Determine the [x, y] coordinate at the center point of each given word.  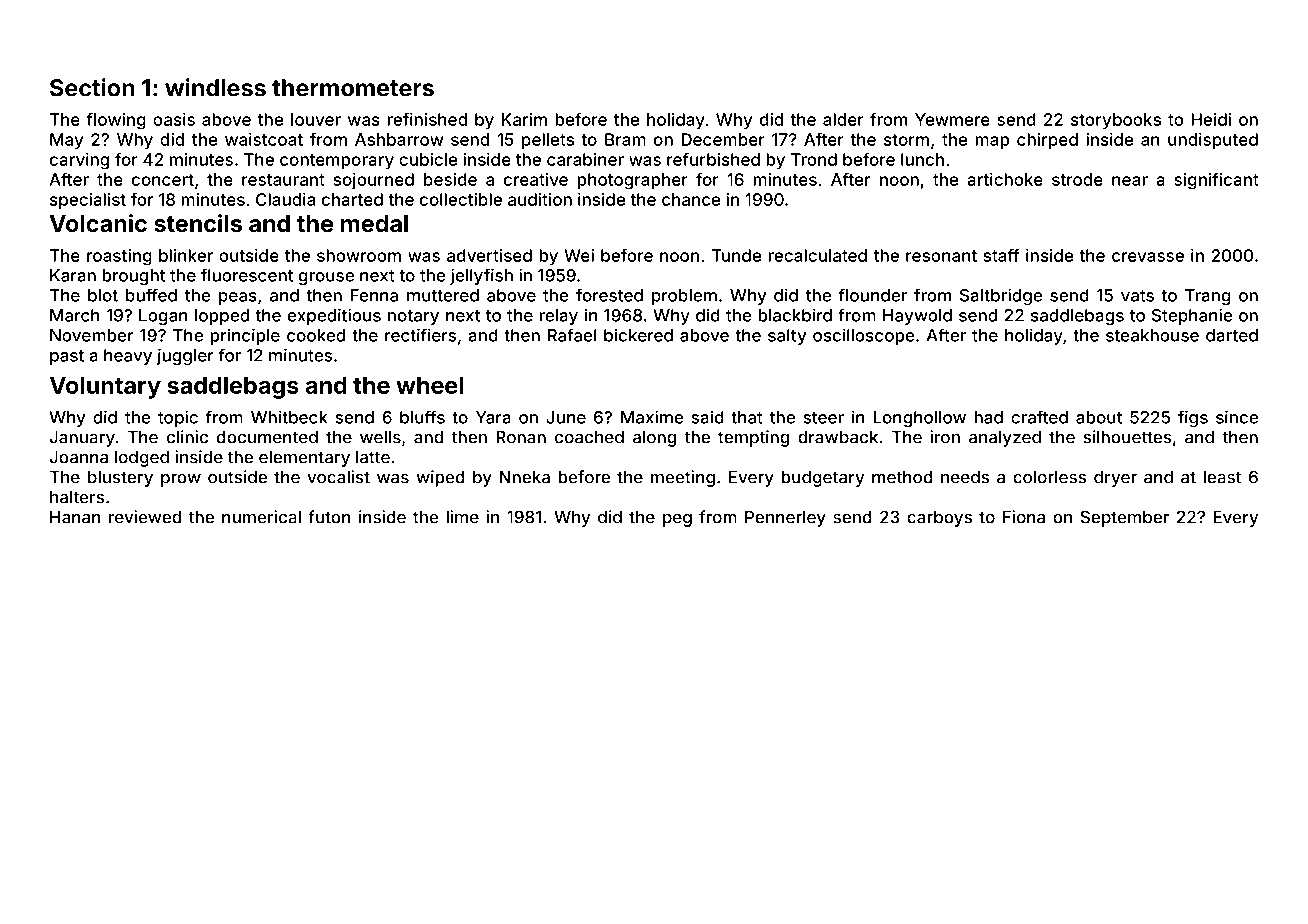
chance [691, 199]
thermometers [353, 88]
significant [1216, 181]
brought [133, 277]
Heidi [1211, 119]
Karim [524, 119]
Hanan [75, 517]
